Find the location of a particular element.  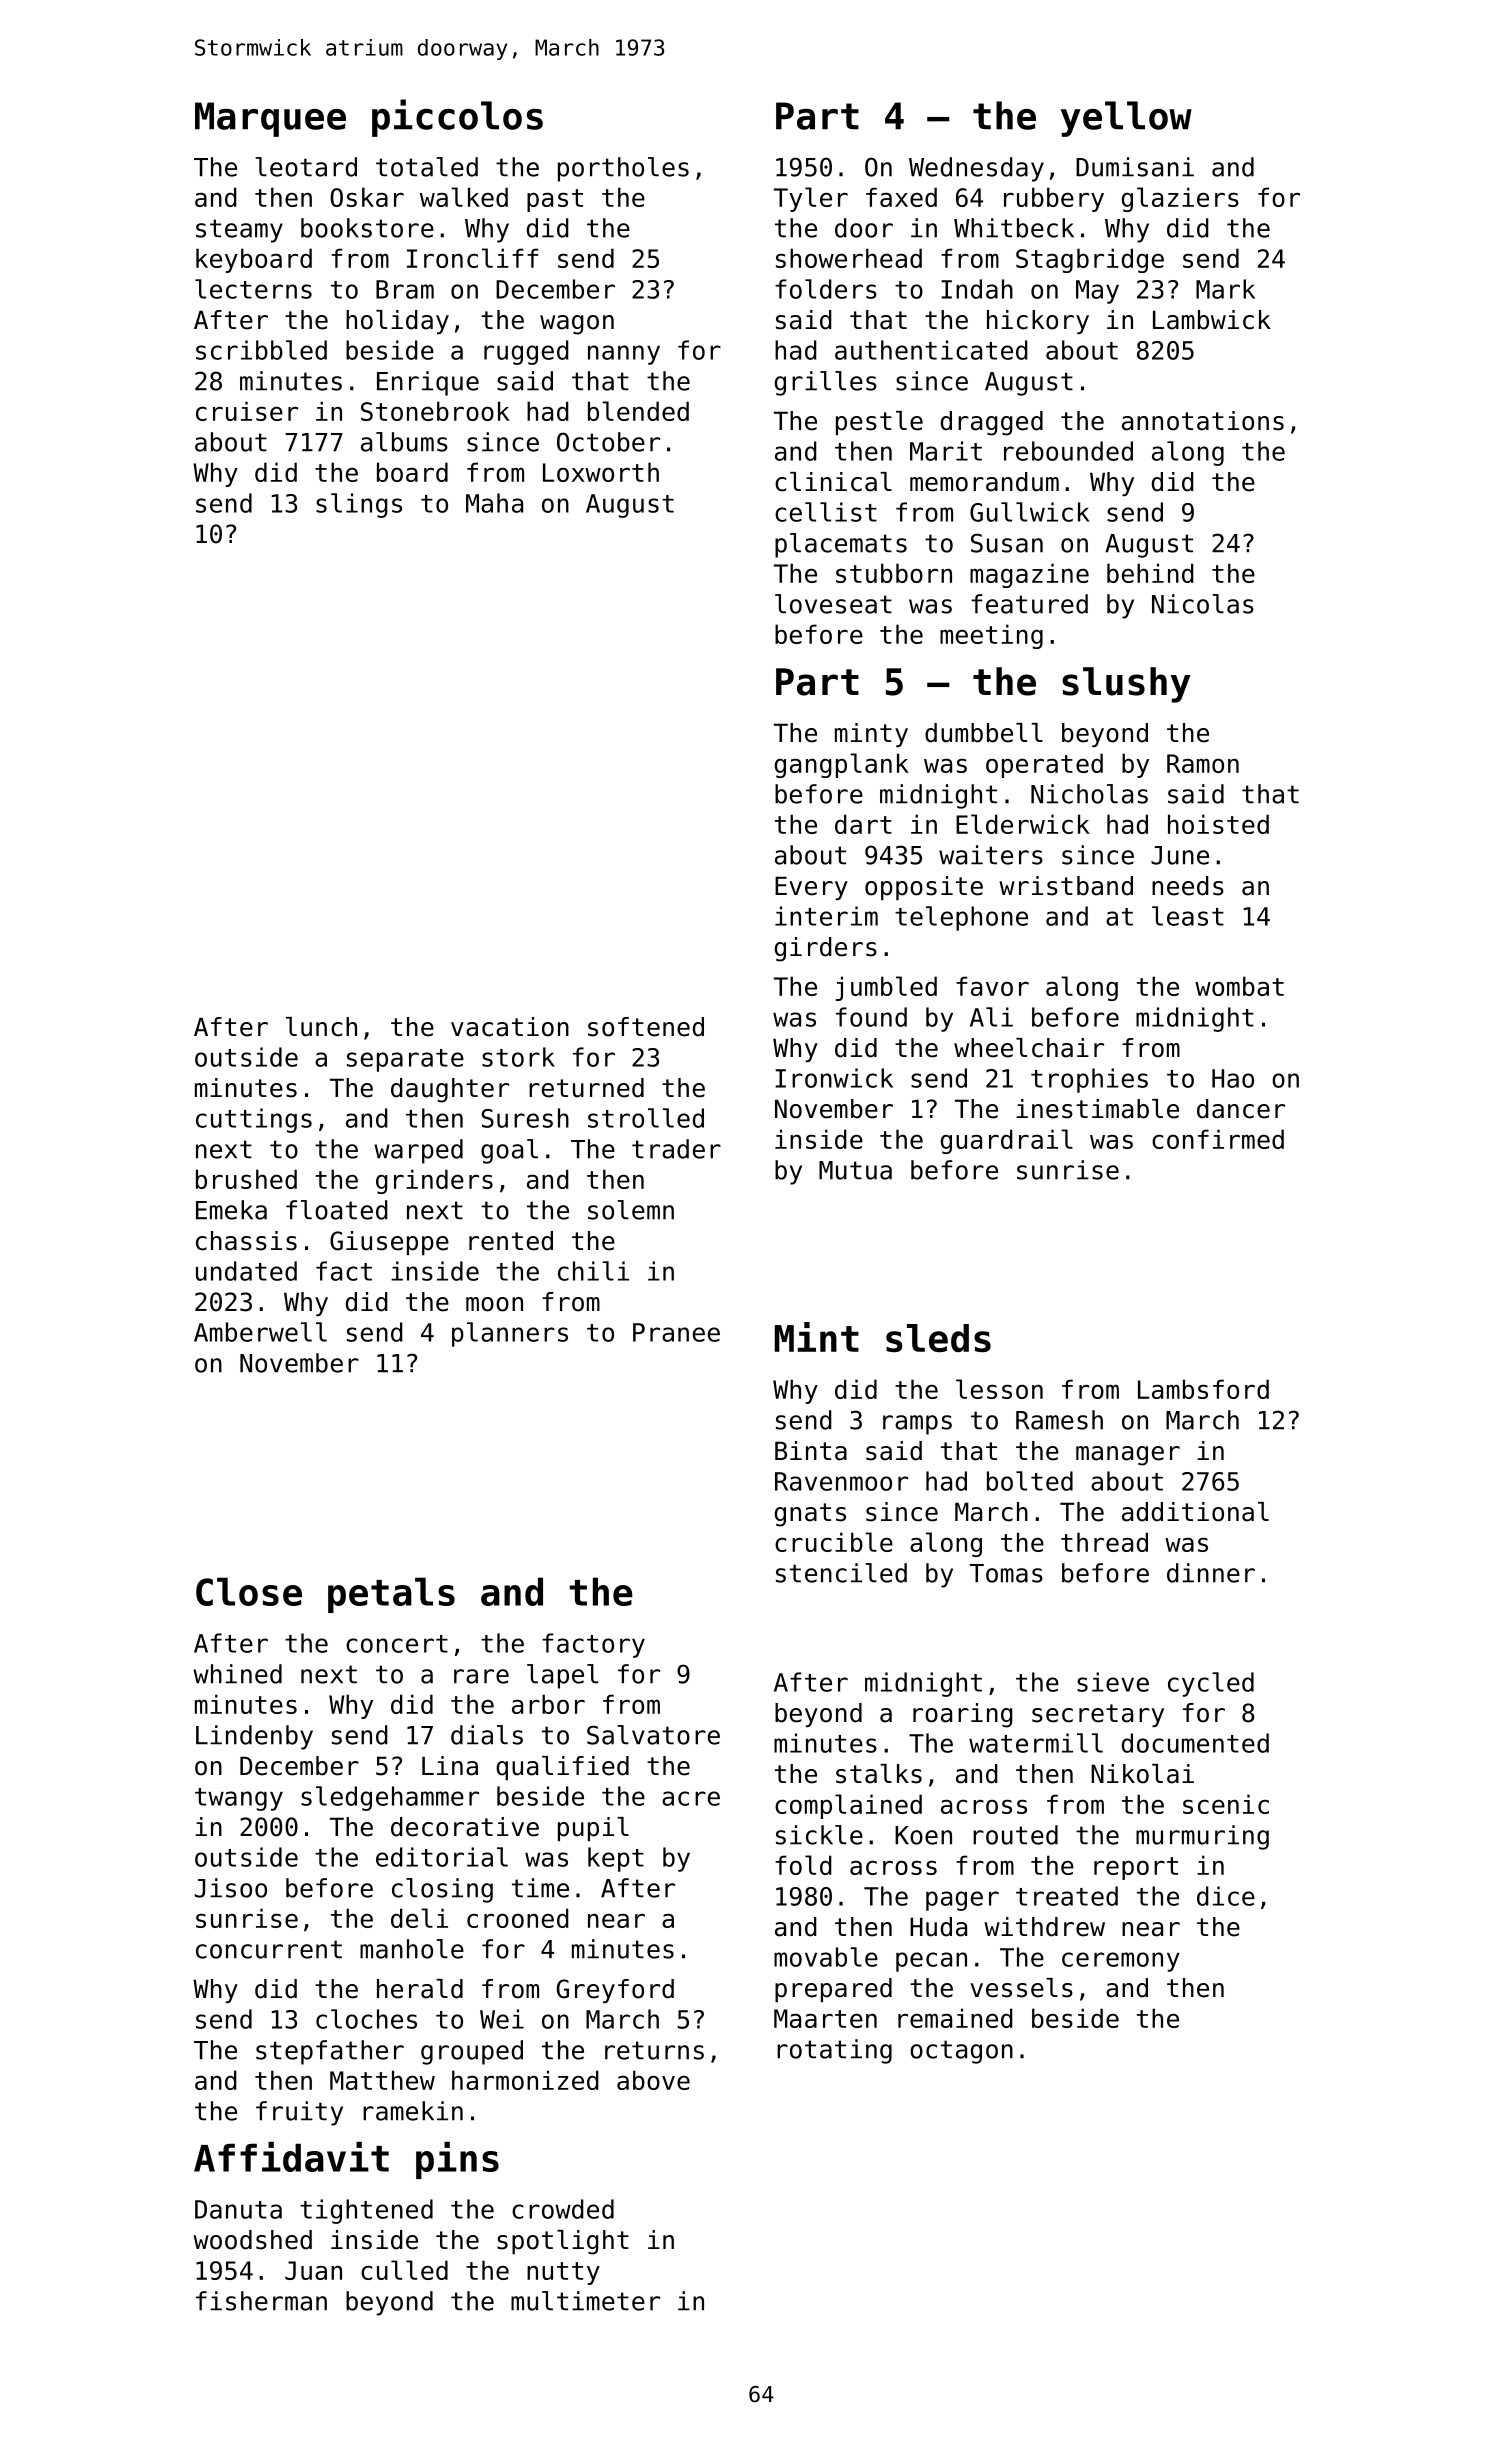

wombat is located at coordinates (1239, 986).
